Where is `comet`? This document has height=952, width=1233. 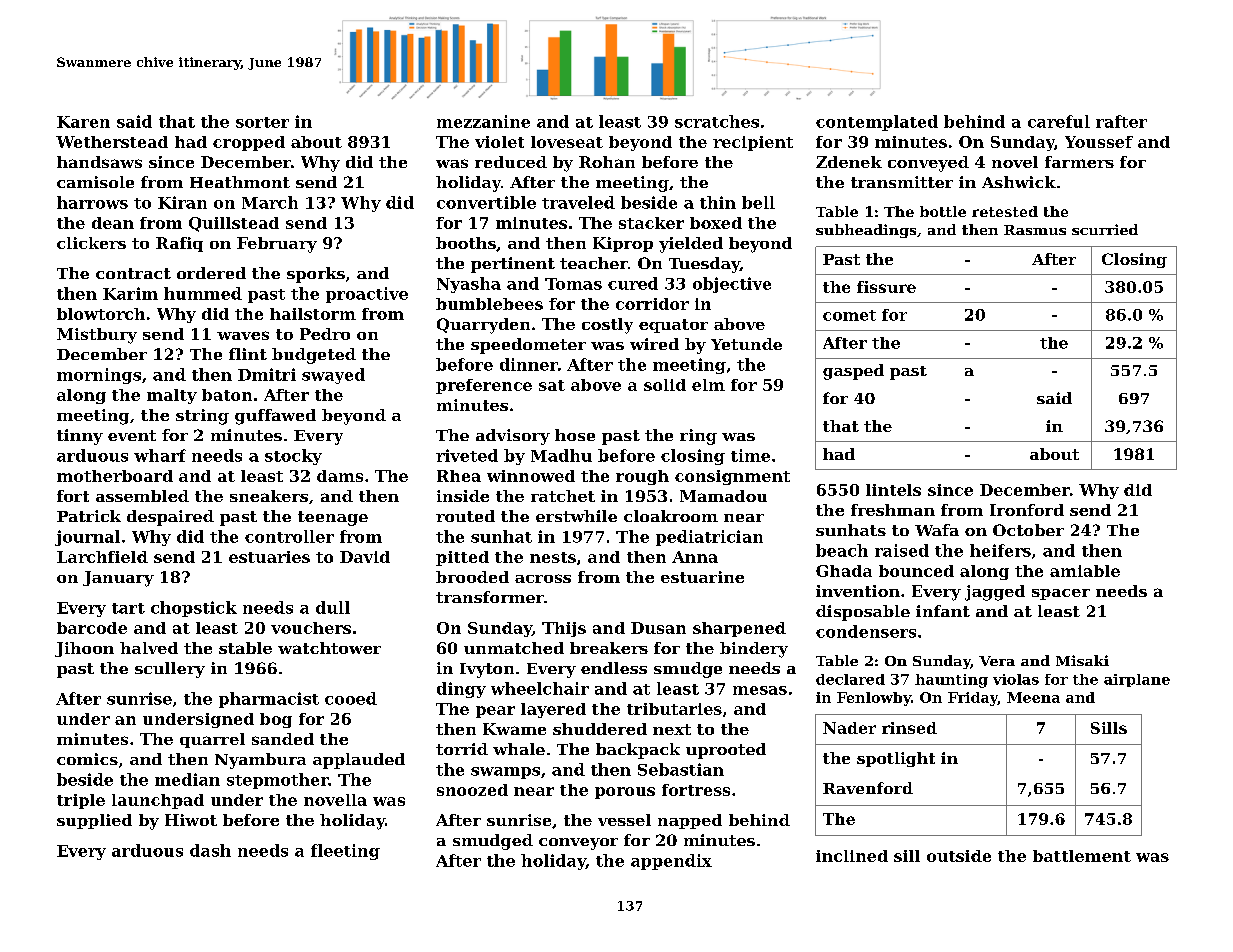
comet is located at coordinates (849, 315).
